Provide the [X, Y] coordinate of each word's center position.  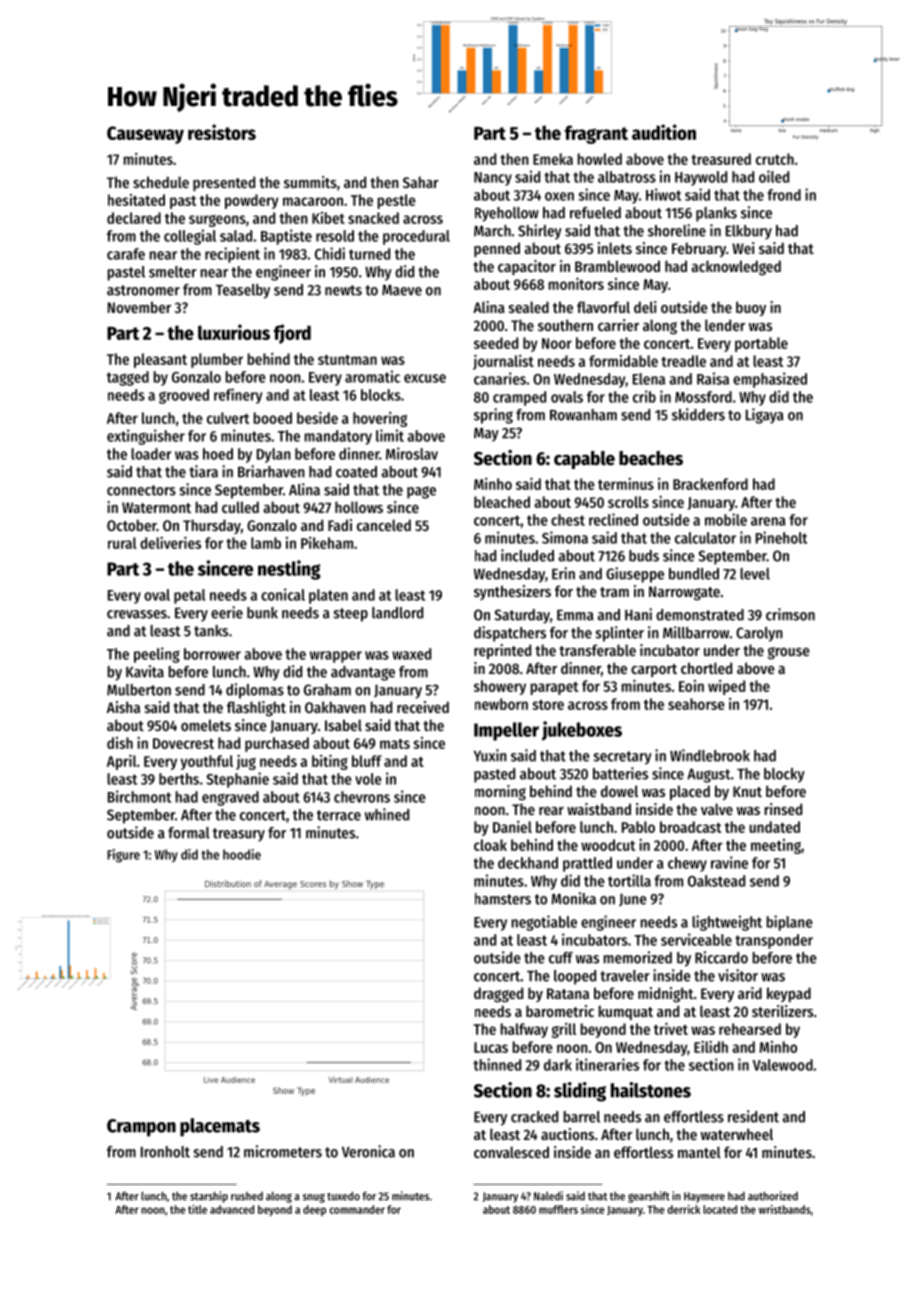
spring [493, 416]
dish [120, 743]
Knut [747, 791]
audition [664, 132]
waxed [411, 654]
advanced [232, 1209]
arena [768, 521]
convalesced [511, 1152]
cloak [490, 845]
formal [189, 833]
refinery [238, 396]
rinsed [783, 809]
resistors [222, 132]
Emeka [553, 159]
